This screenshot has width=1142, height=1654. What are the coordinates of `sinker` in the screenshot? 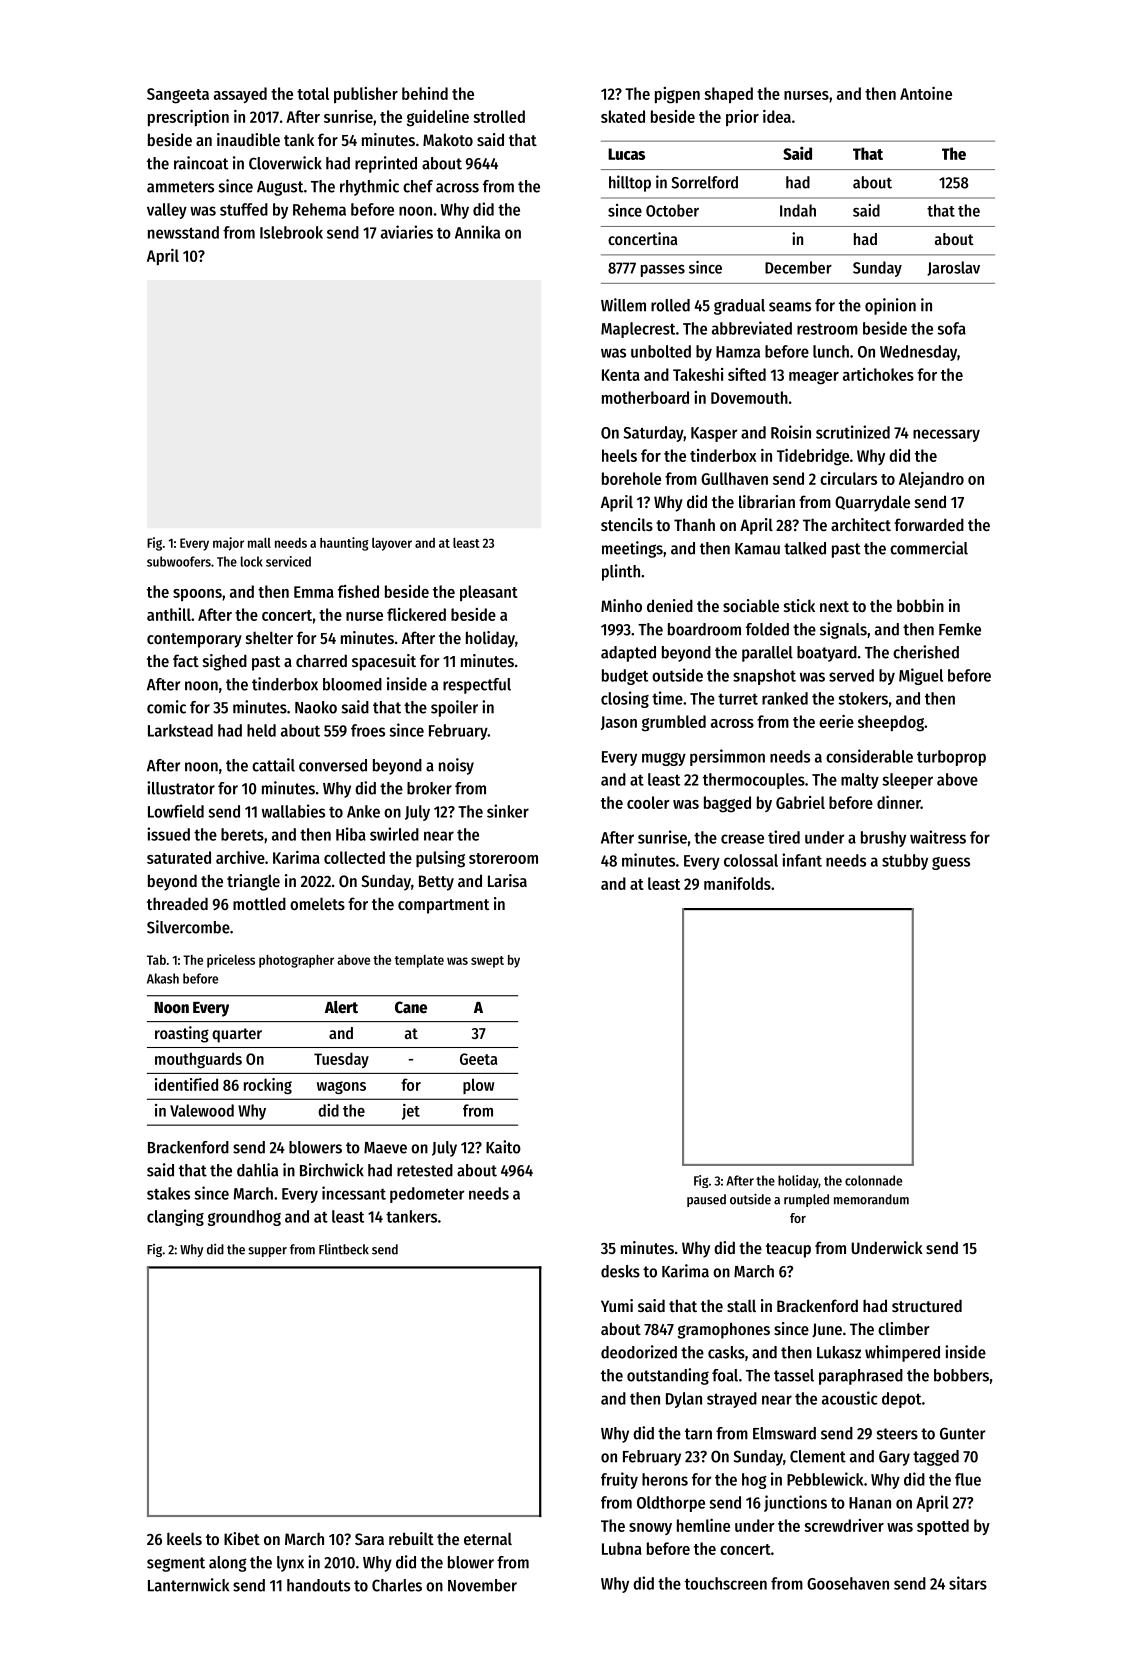 It's located at (508, 811).
